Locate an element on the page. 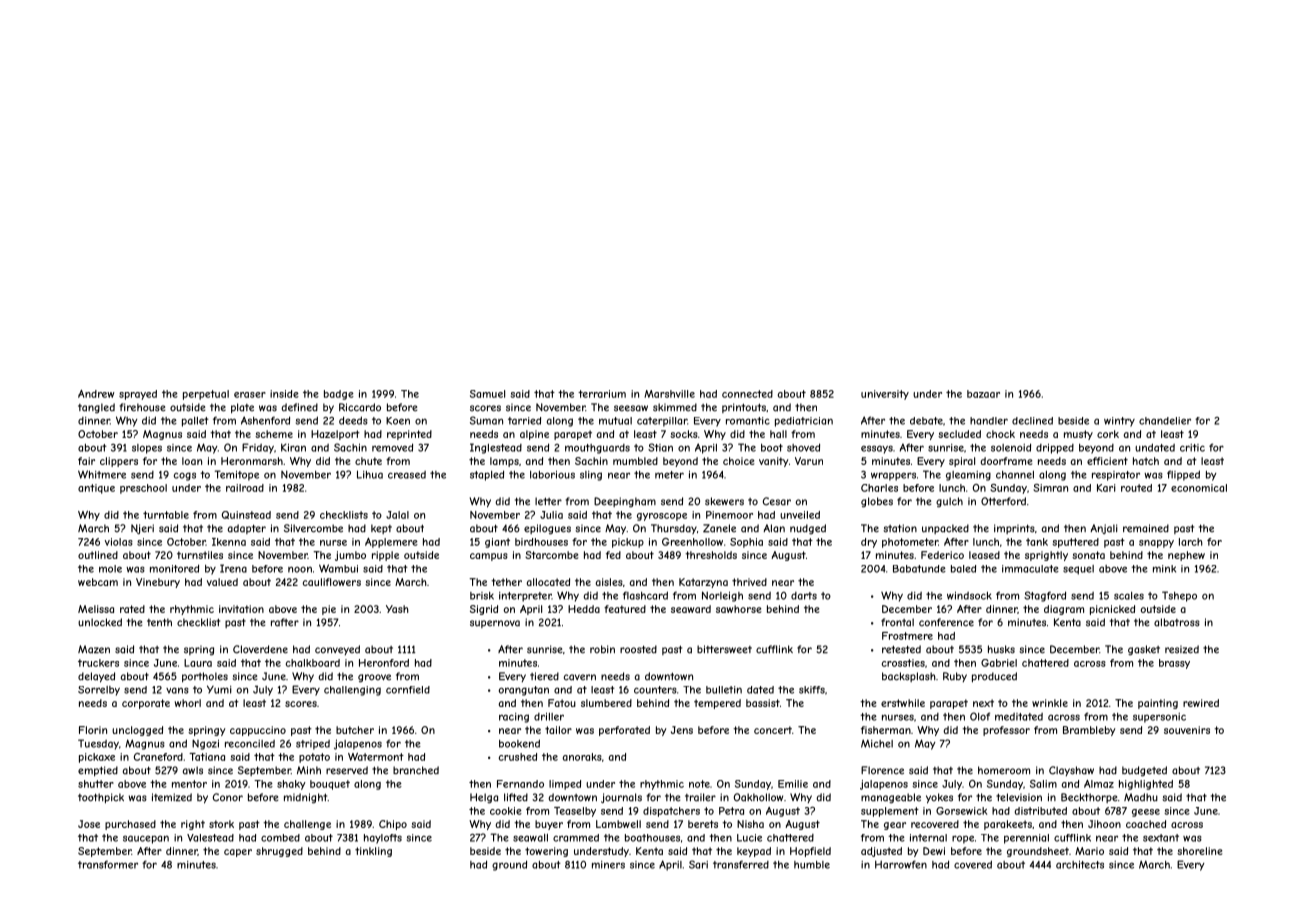  wintry is located at coordinates (1119, 422).
